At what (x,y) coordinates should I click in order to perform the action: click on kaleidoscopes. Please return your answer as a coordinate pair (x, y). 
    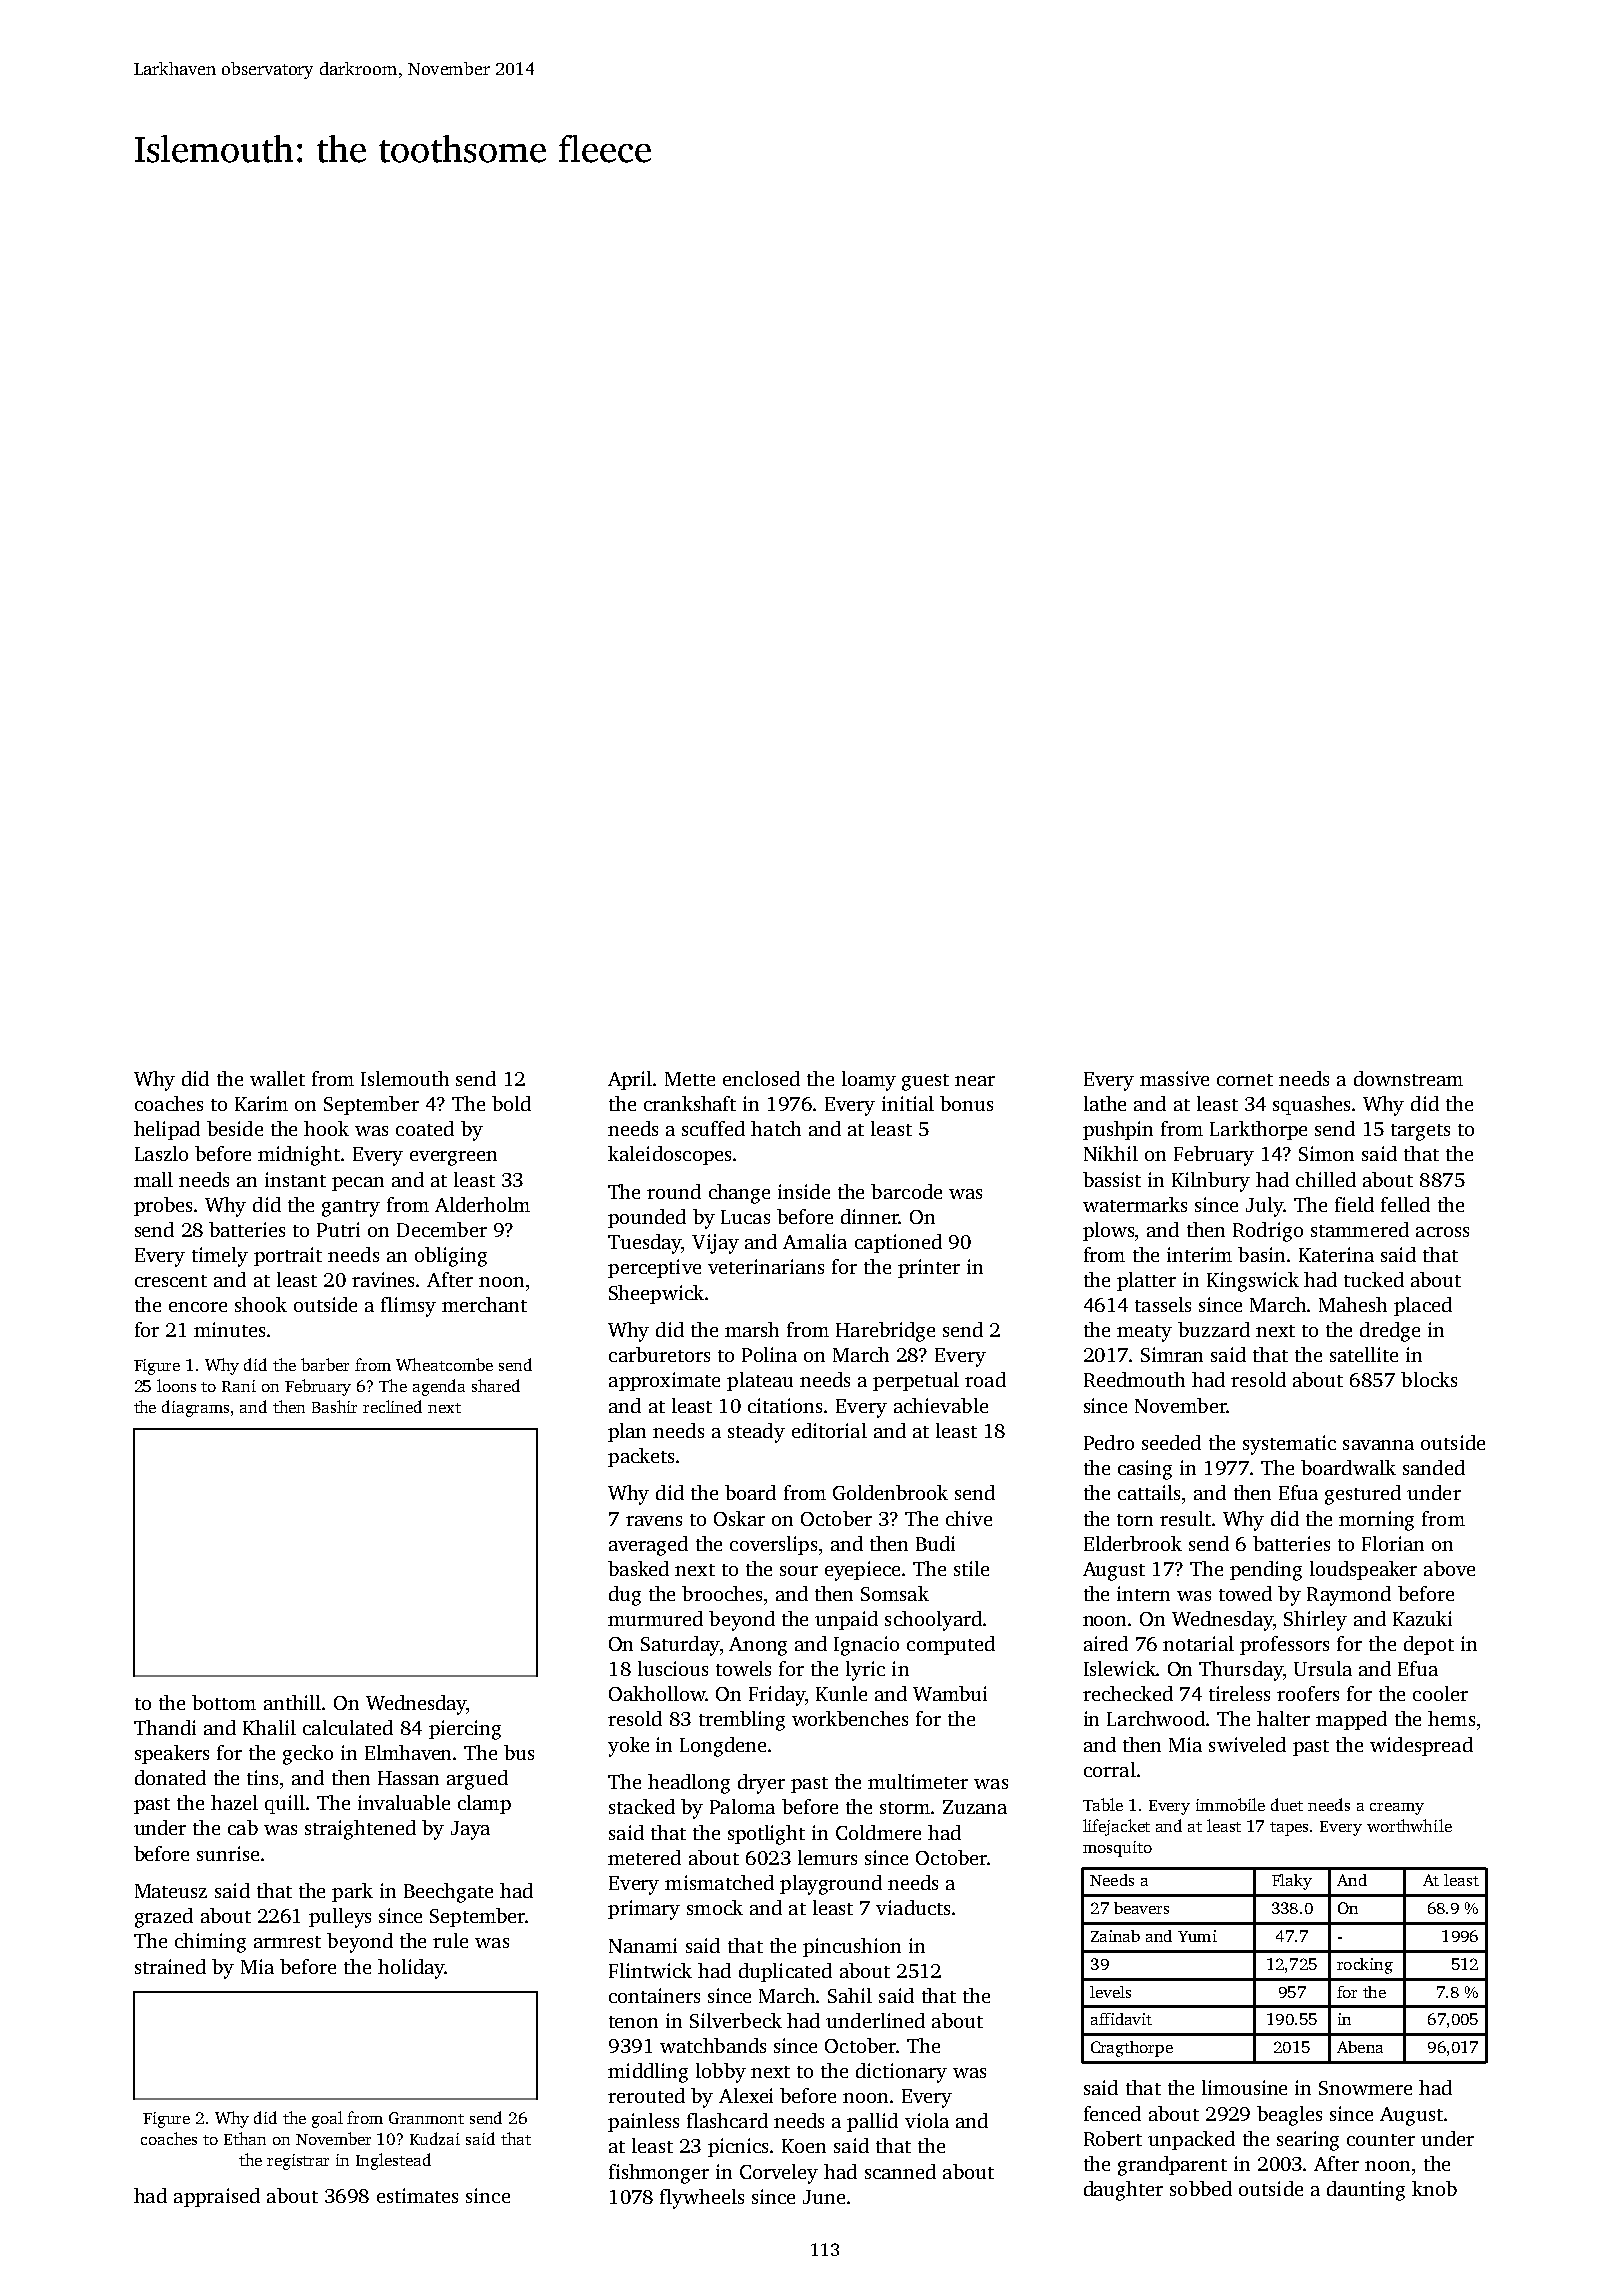
    Looking at the image, I should click on (669, 1155).
